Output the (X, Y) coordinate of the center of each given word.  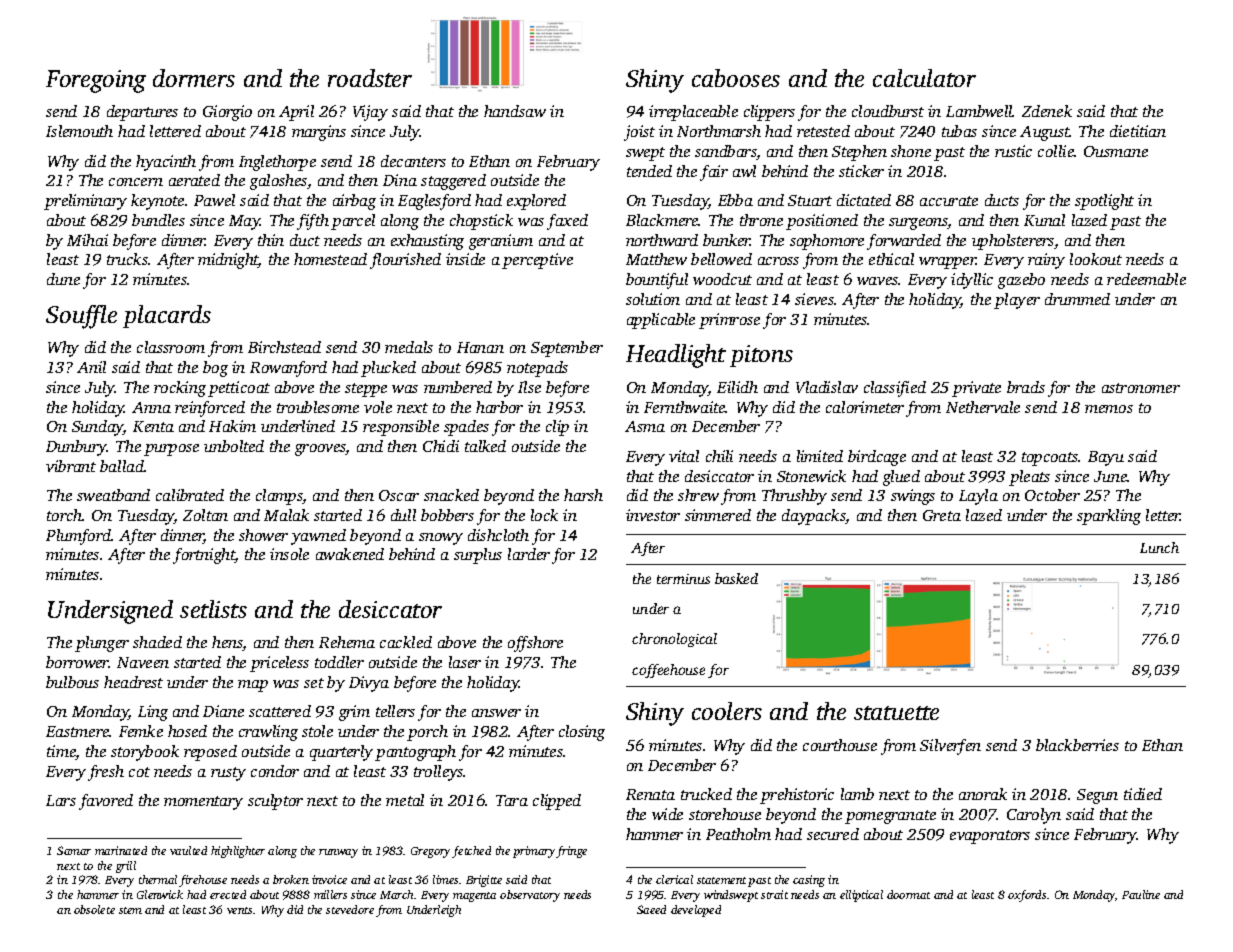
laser (465, 662)
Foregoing (96, 81)
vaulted (188, 850)
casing (809, 881)
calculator (924, 78)
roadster (370, 78)
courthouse (840, 745)
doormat (908, 894)
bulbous (72, 682)
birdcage (877, 458)
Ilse (529, 387)
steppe (366, 390)
